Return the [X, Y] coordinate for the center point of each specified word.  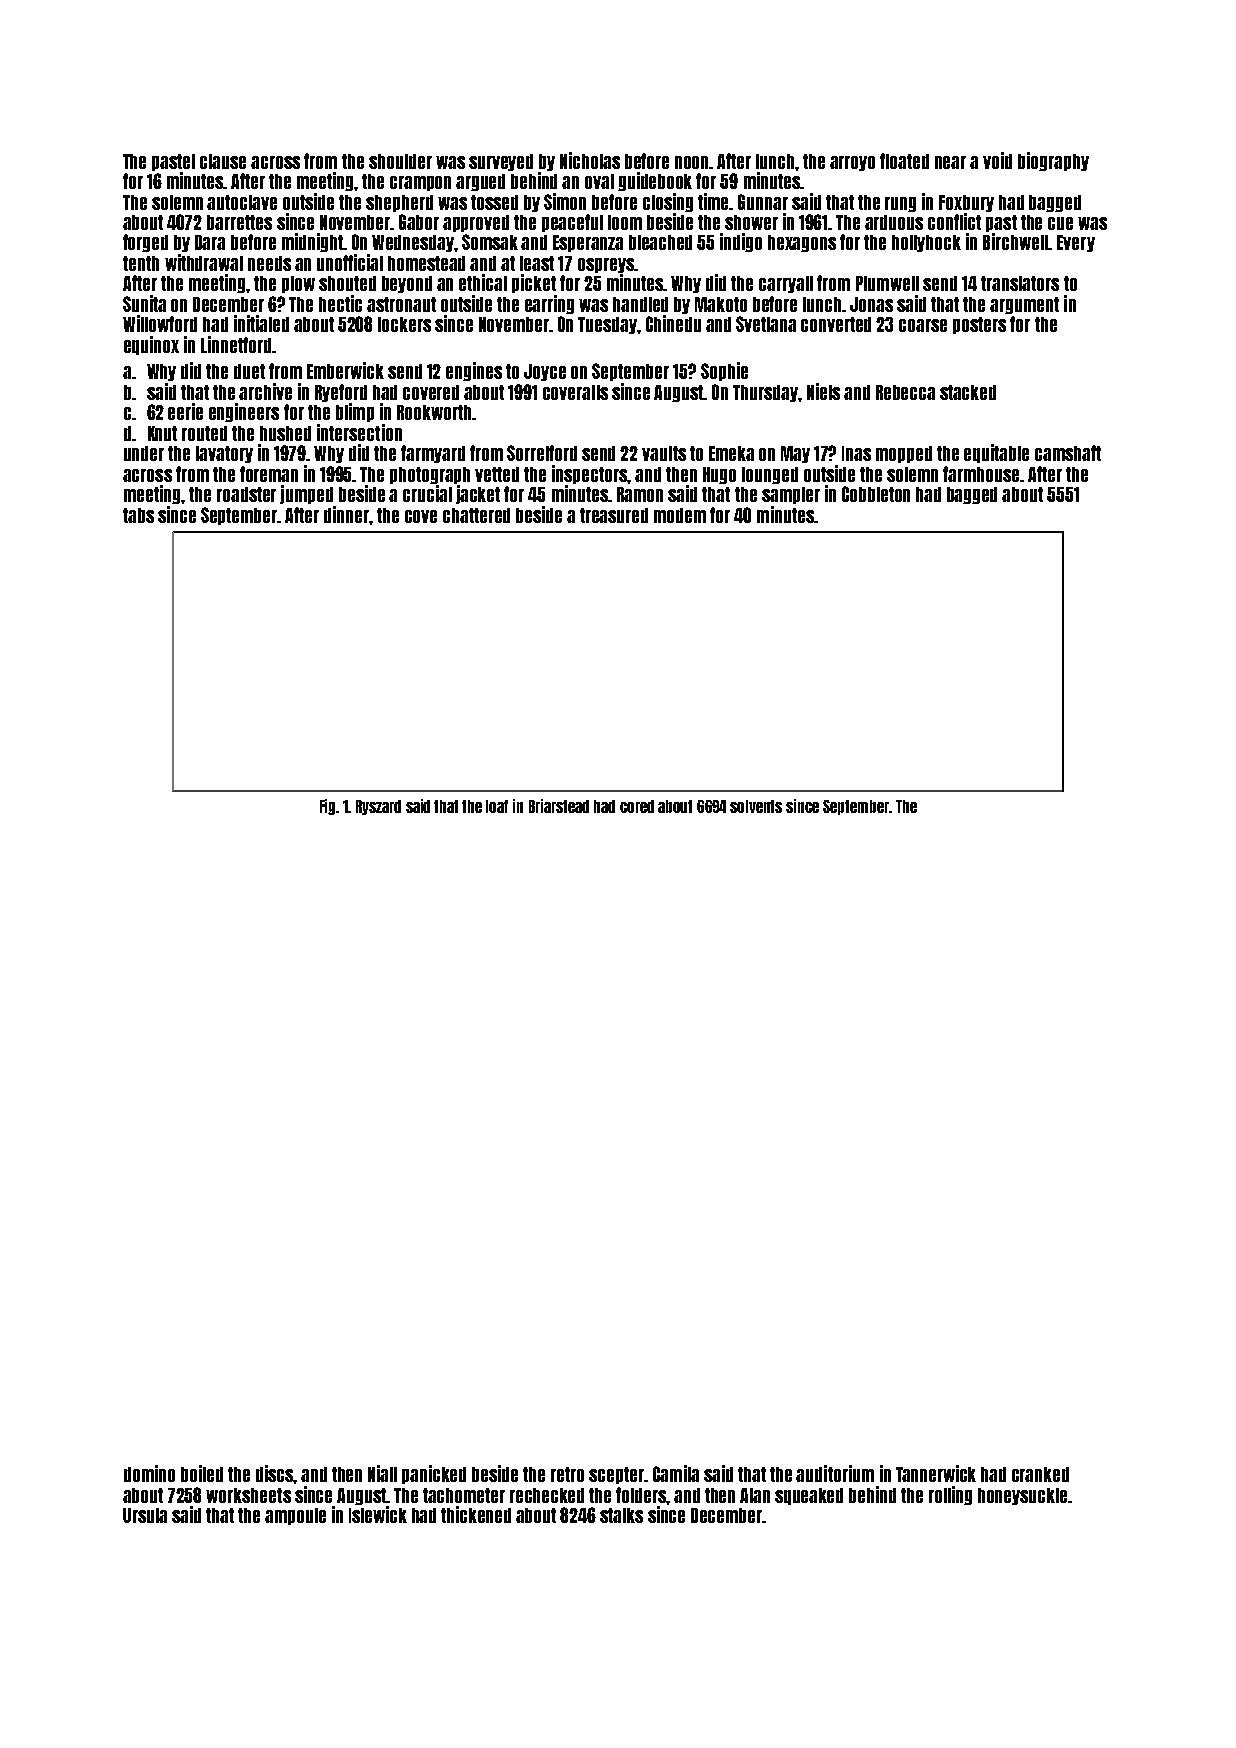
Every [1076, 243]
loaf [497, 806]
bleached [660, 242]
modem [680, 515]
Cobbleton [876, 494]
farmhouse [981, 474]
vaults [664, 453]
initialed [261, 323]
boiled [202, 1473]
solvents [756, 806]
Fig [327, 807]
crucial [427, 493]
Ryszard [378, 807]
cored [637, 806]
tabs [138, 515]
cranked [1040, 1474]
